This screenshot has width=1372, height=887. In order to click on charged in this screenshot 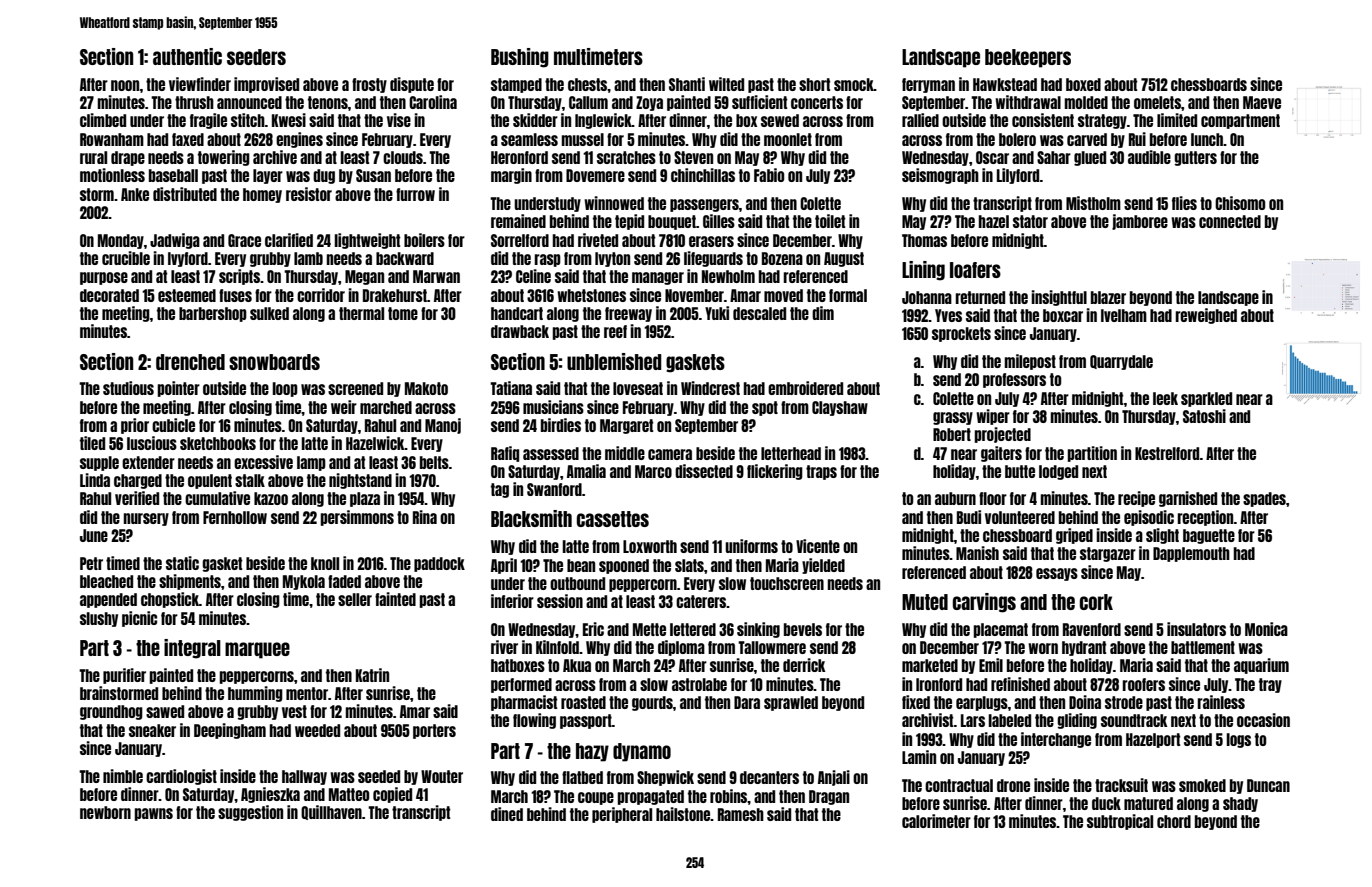, I will do `click(138, 481)`.
